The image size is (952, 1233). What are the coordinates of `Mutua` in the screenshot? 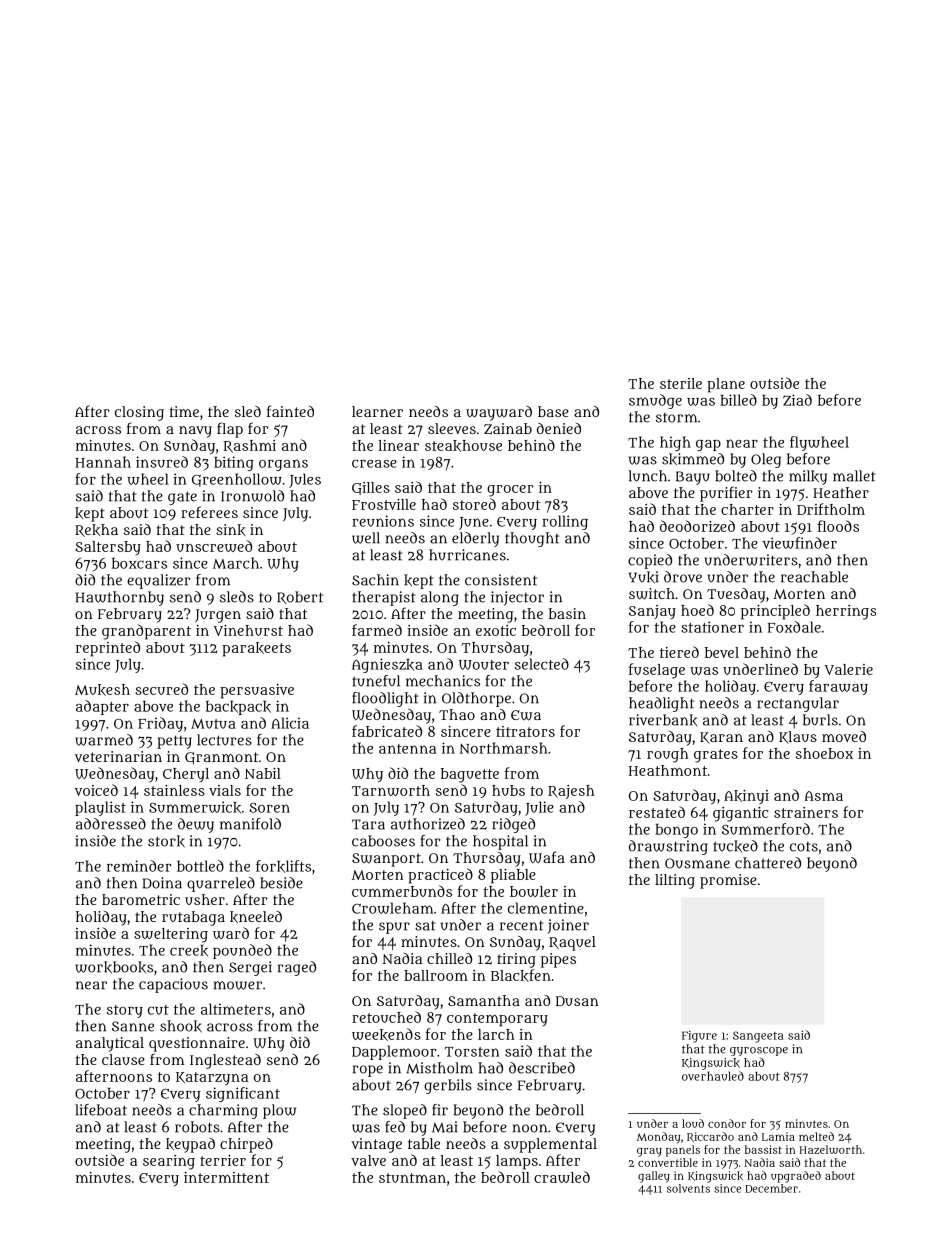 It's located at (213, 724).
